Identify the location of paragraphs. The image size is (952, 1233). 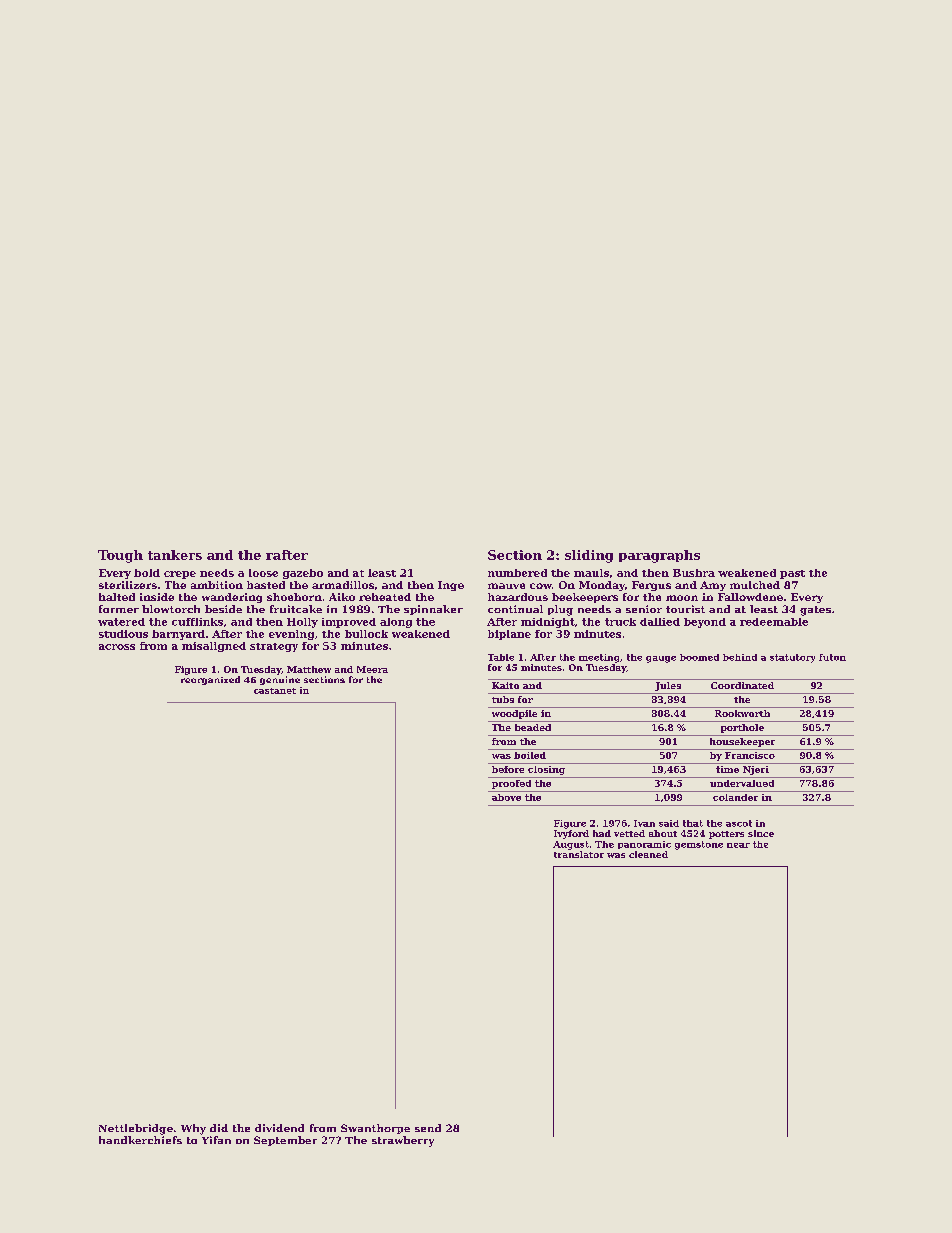
(659, 556).
